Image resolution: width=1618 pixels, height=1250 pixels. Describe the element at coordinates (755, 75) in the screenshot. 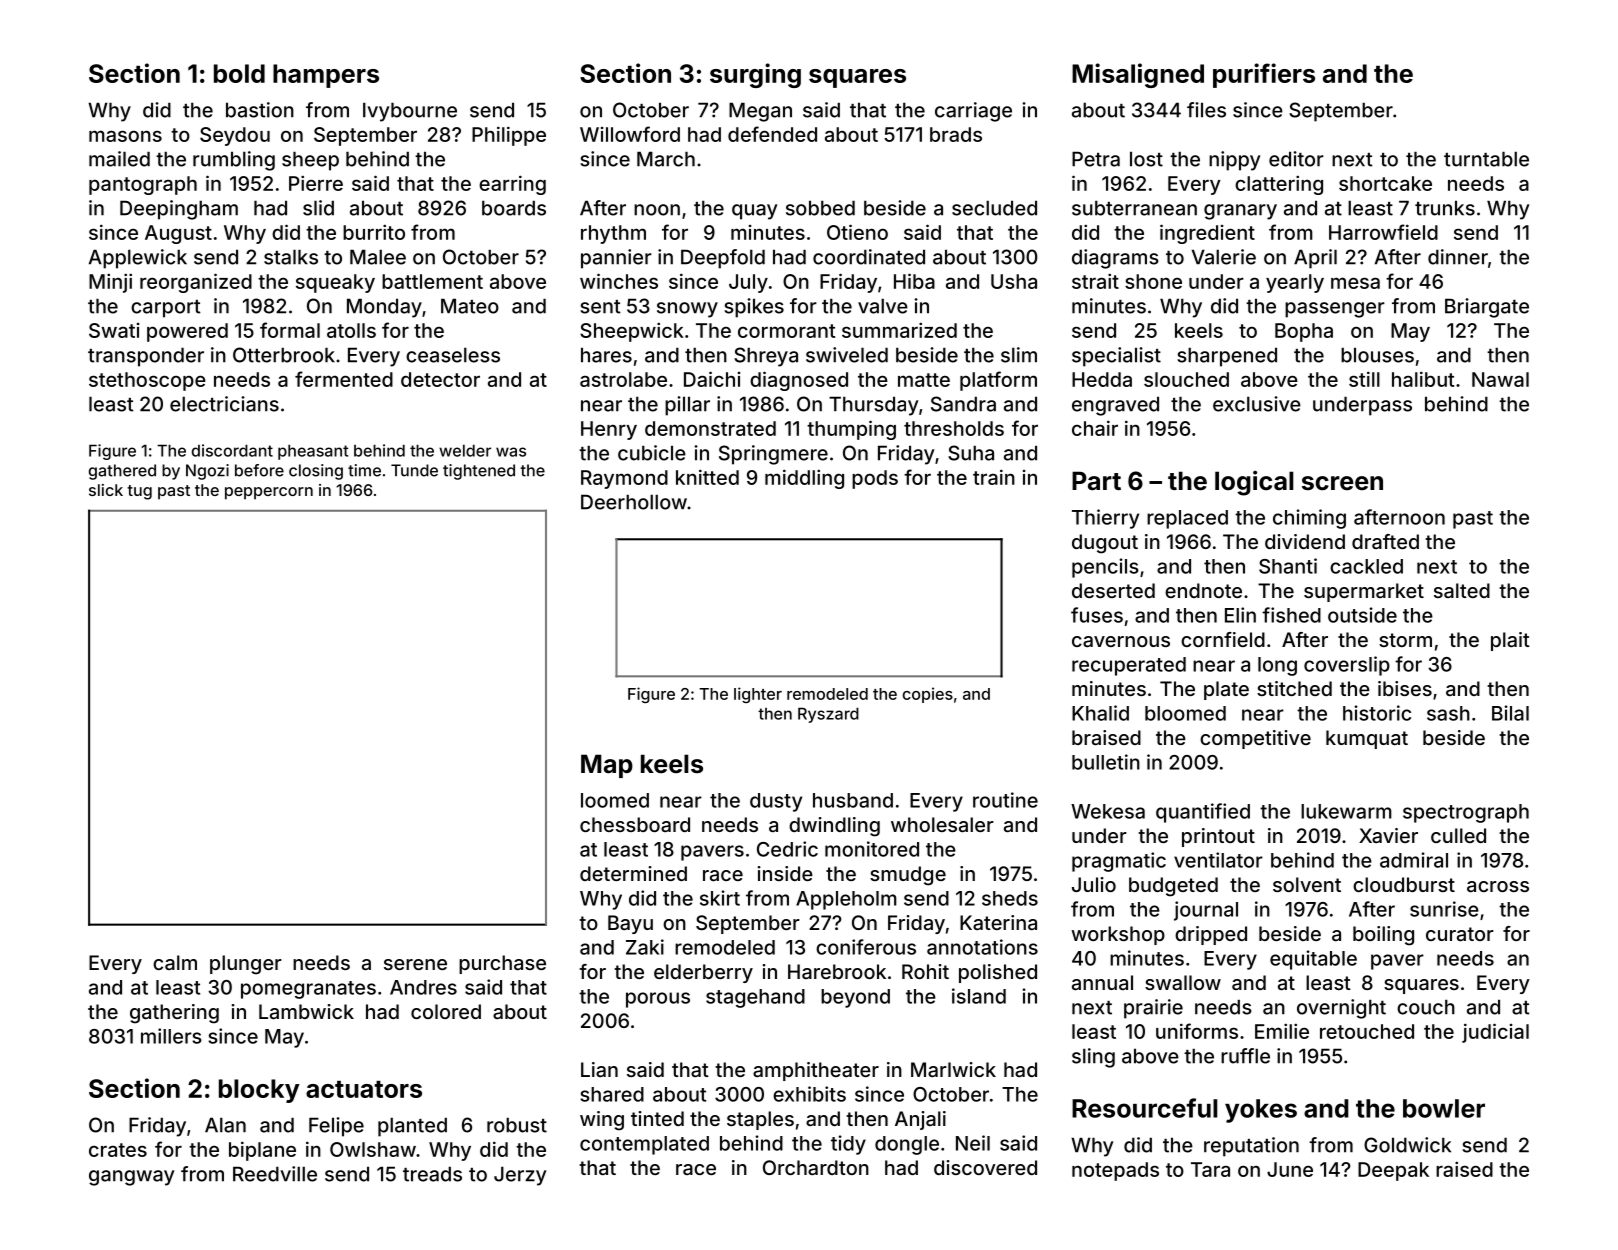

I see `surging` at that location.
